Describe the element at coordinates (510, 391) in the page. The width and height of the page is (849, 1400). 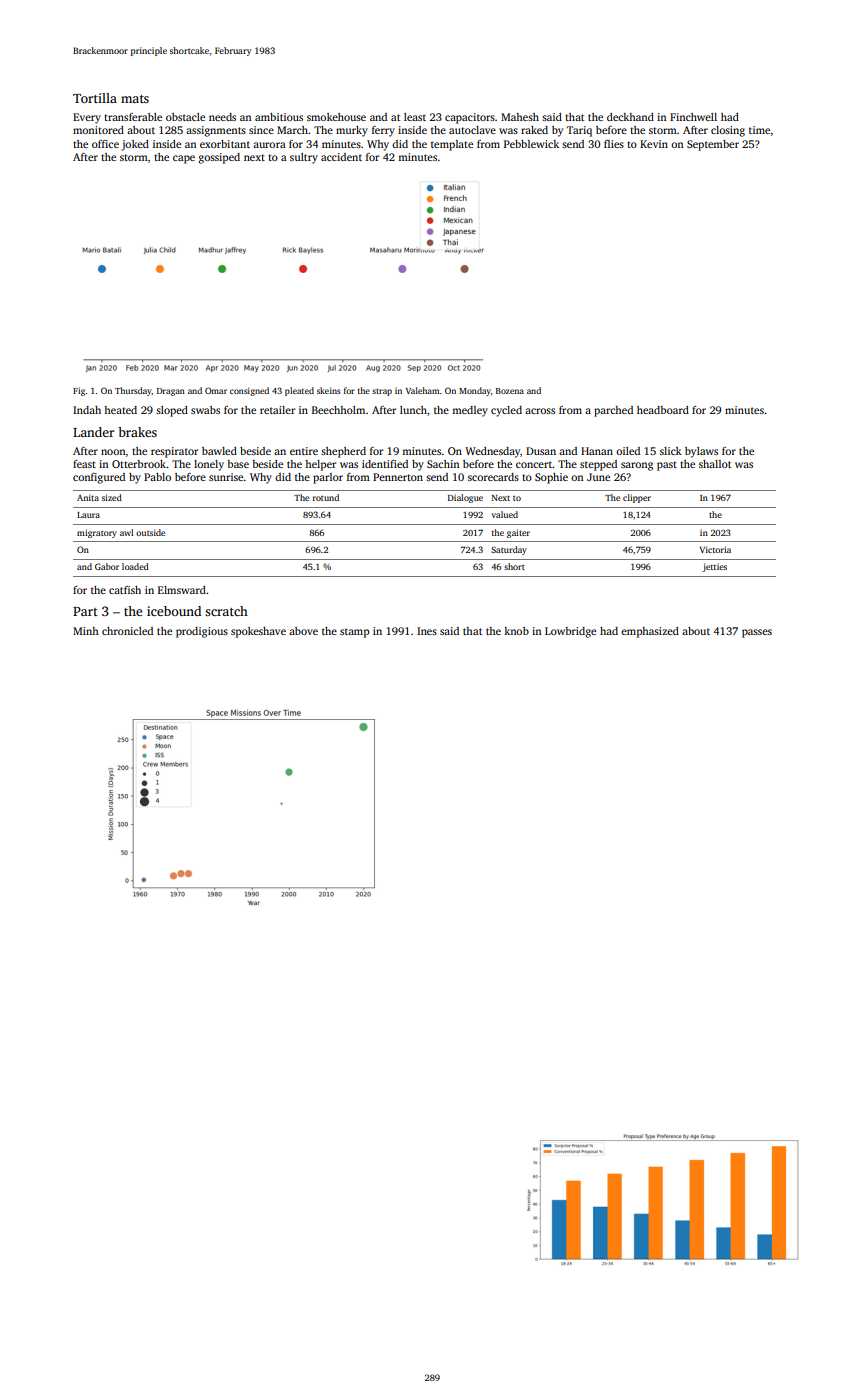
I see `Bozena` at that location.
